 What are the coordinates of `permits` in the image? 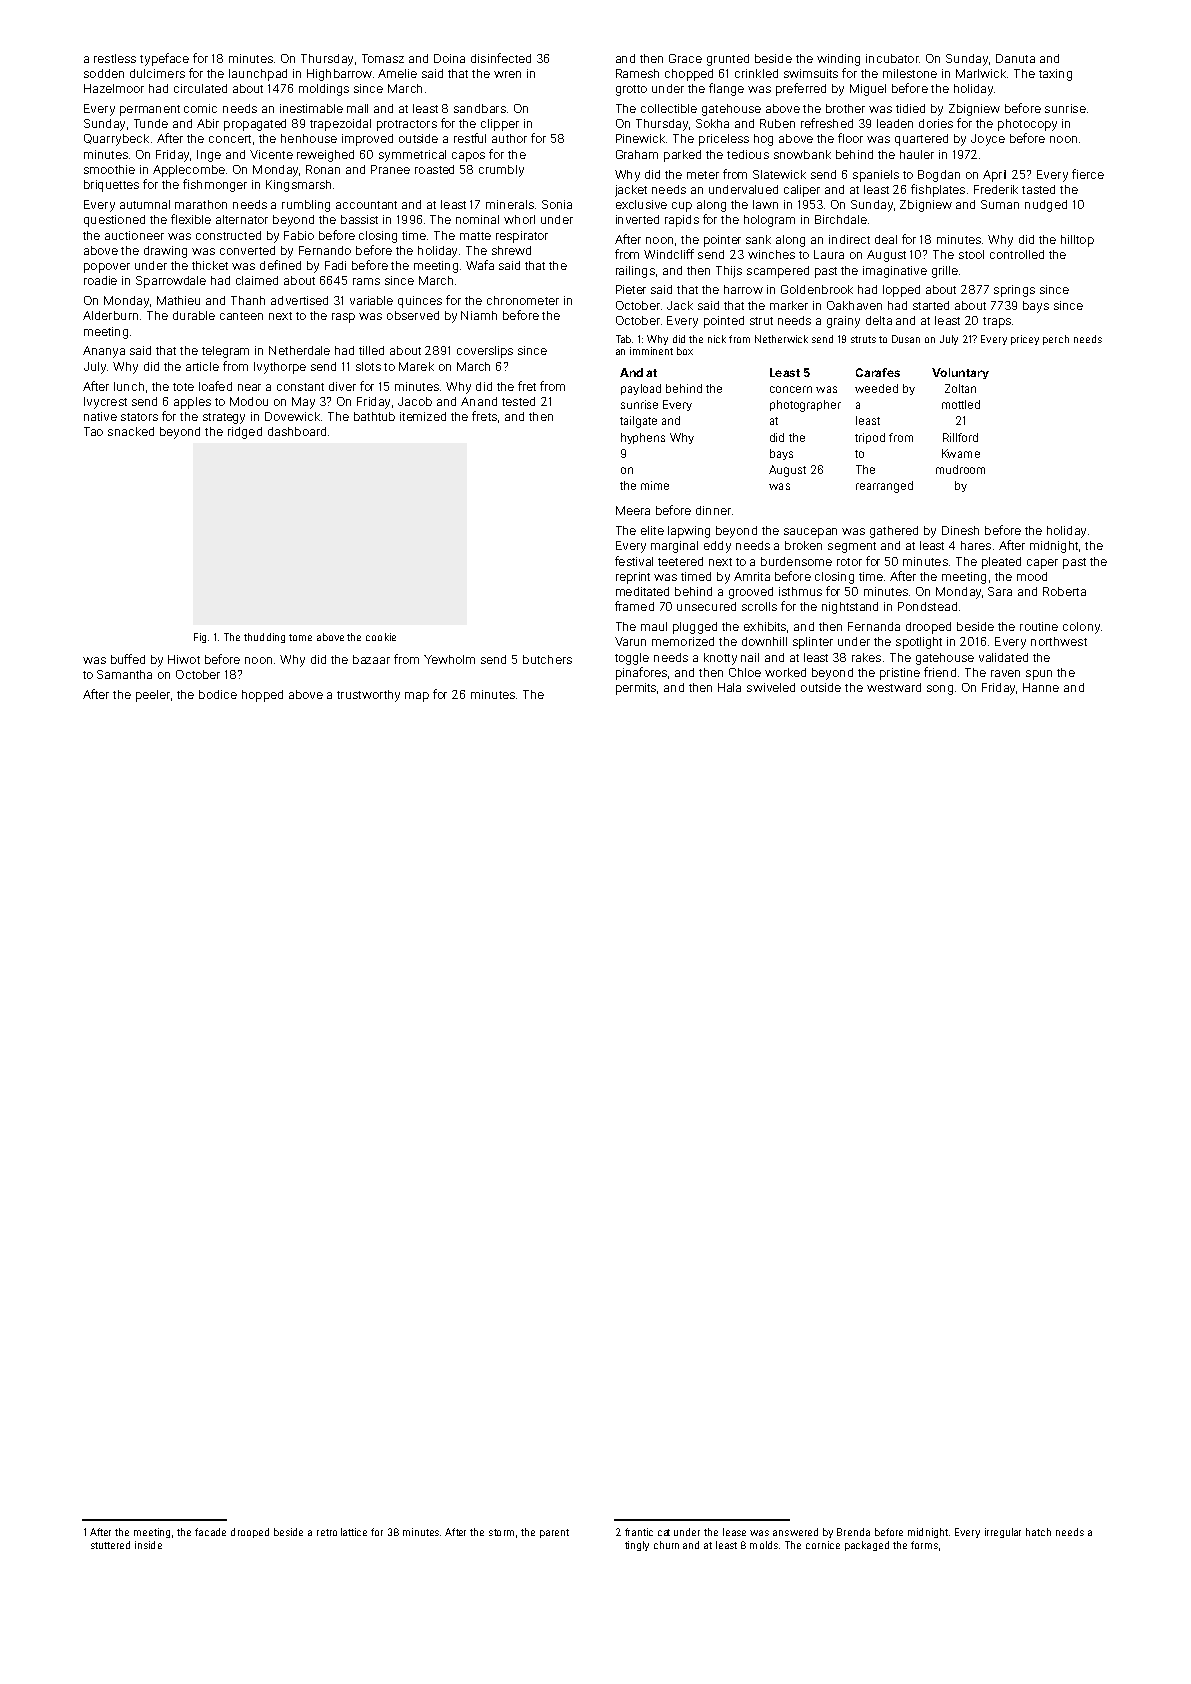 It's located at (636, 689).
